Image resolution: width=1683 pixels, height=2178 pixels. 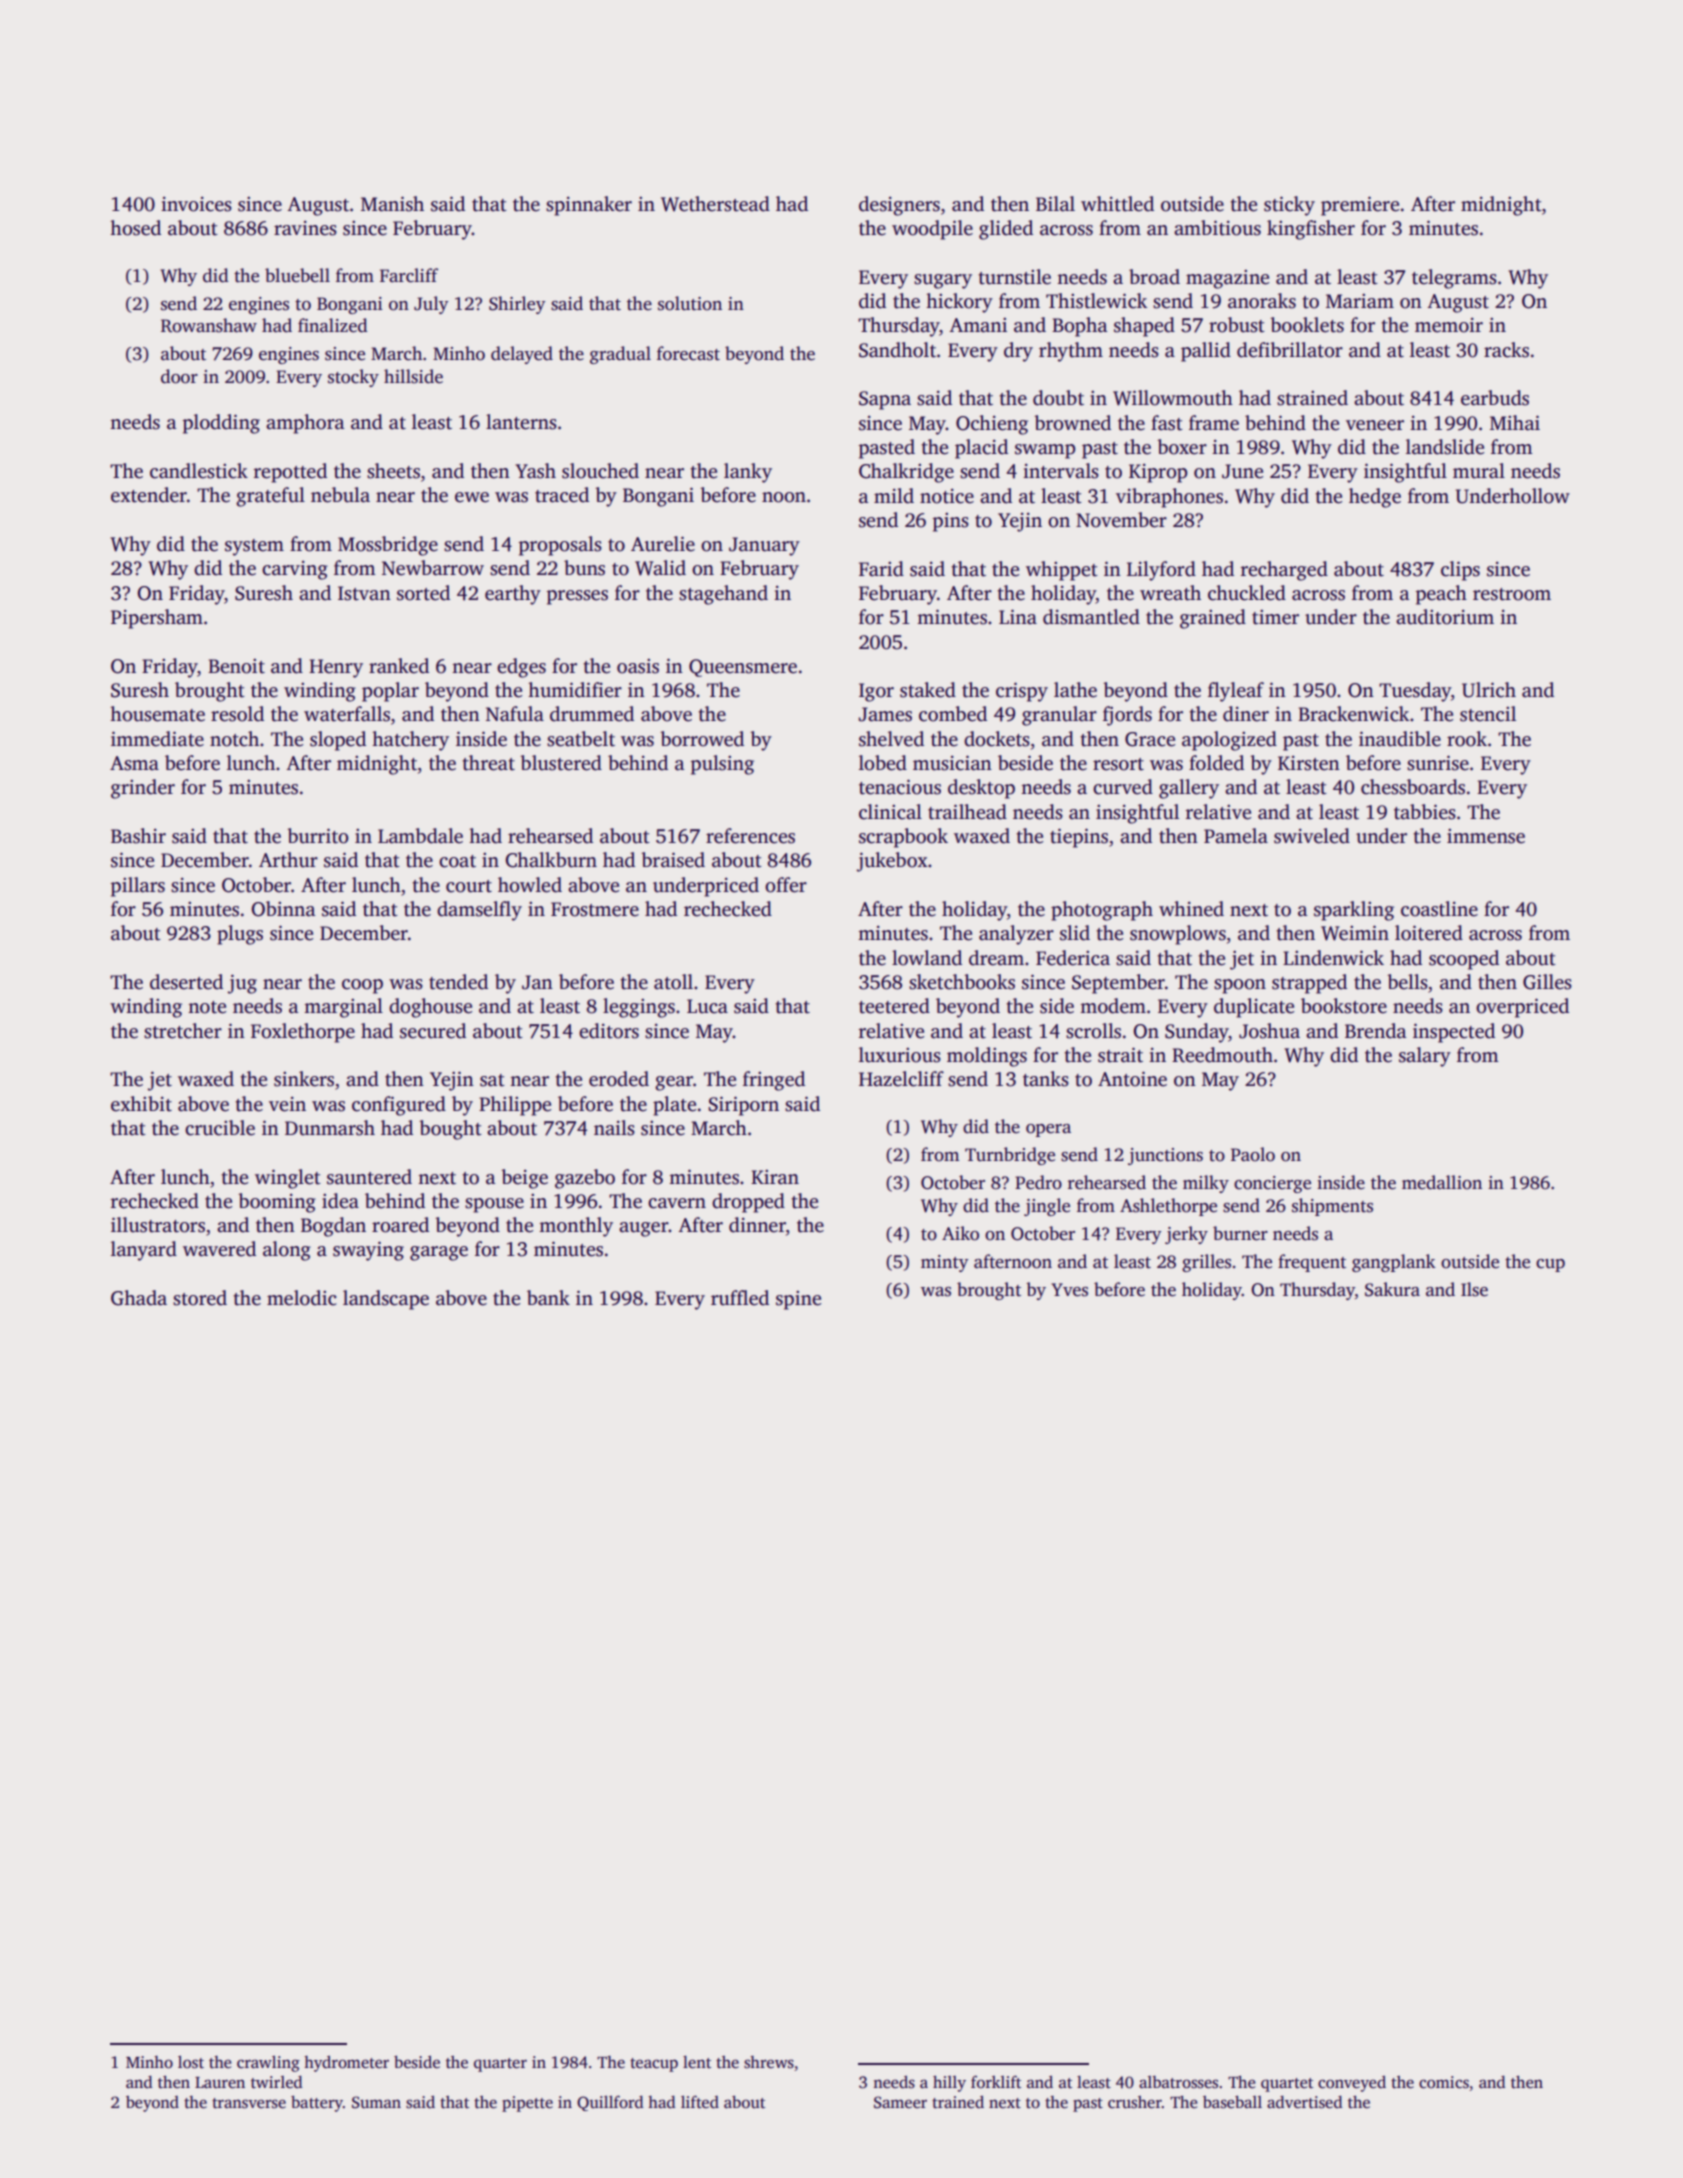 I want to click on sticky, so click(x=1289, y=206).
